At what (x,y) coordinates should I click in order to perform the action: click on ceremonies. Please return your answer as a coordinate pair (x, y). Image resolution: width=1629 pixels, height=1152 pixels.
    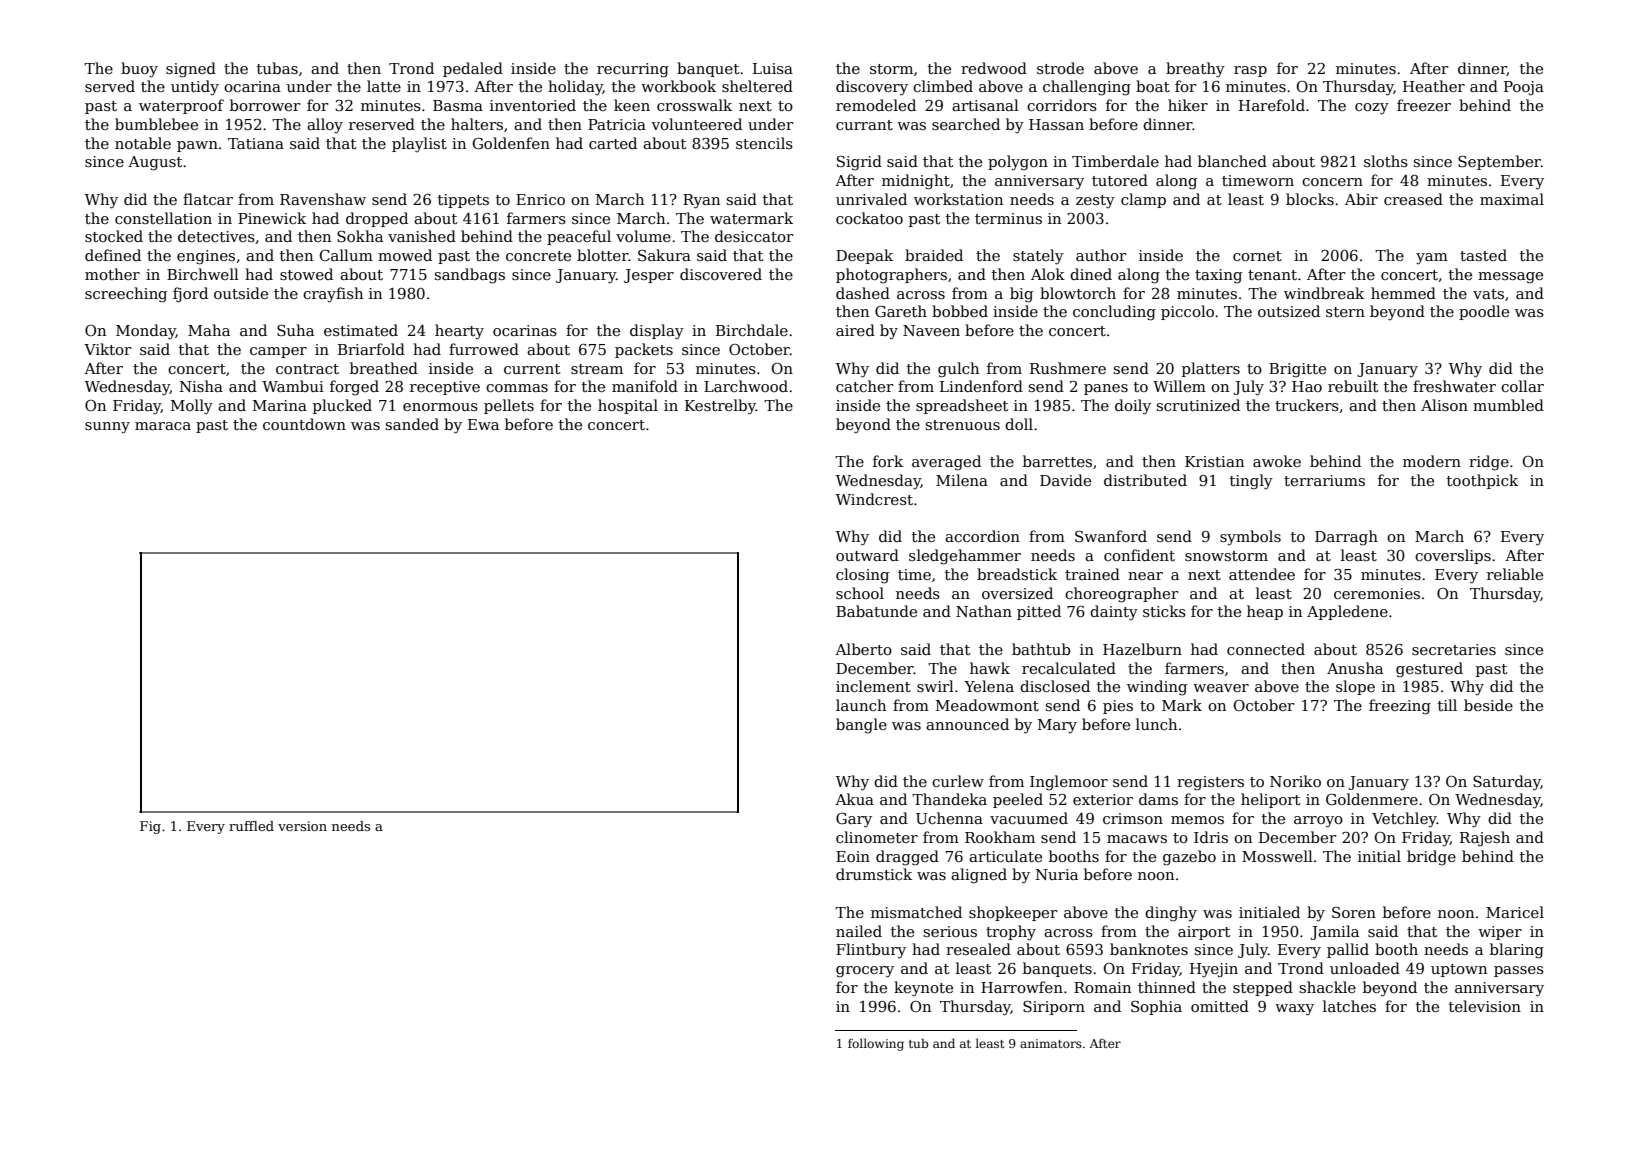
    Looking at the image, I should click on (1377, 593).
